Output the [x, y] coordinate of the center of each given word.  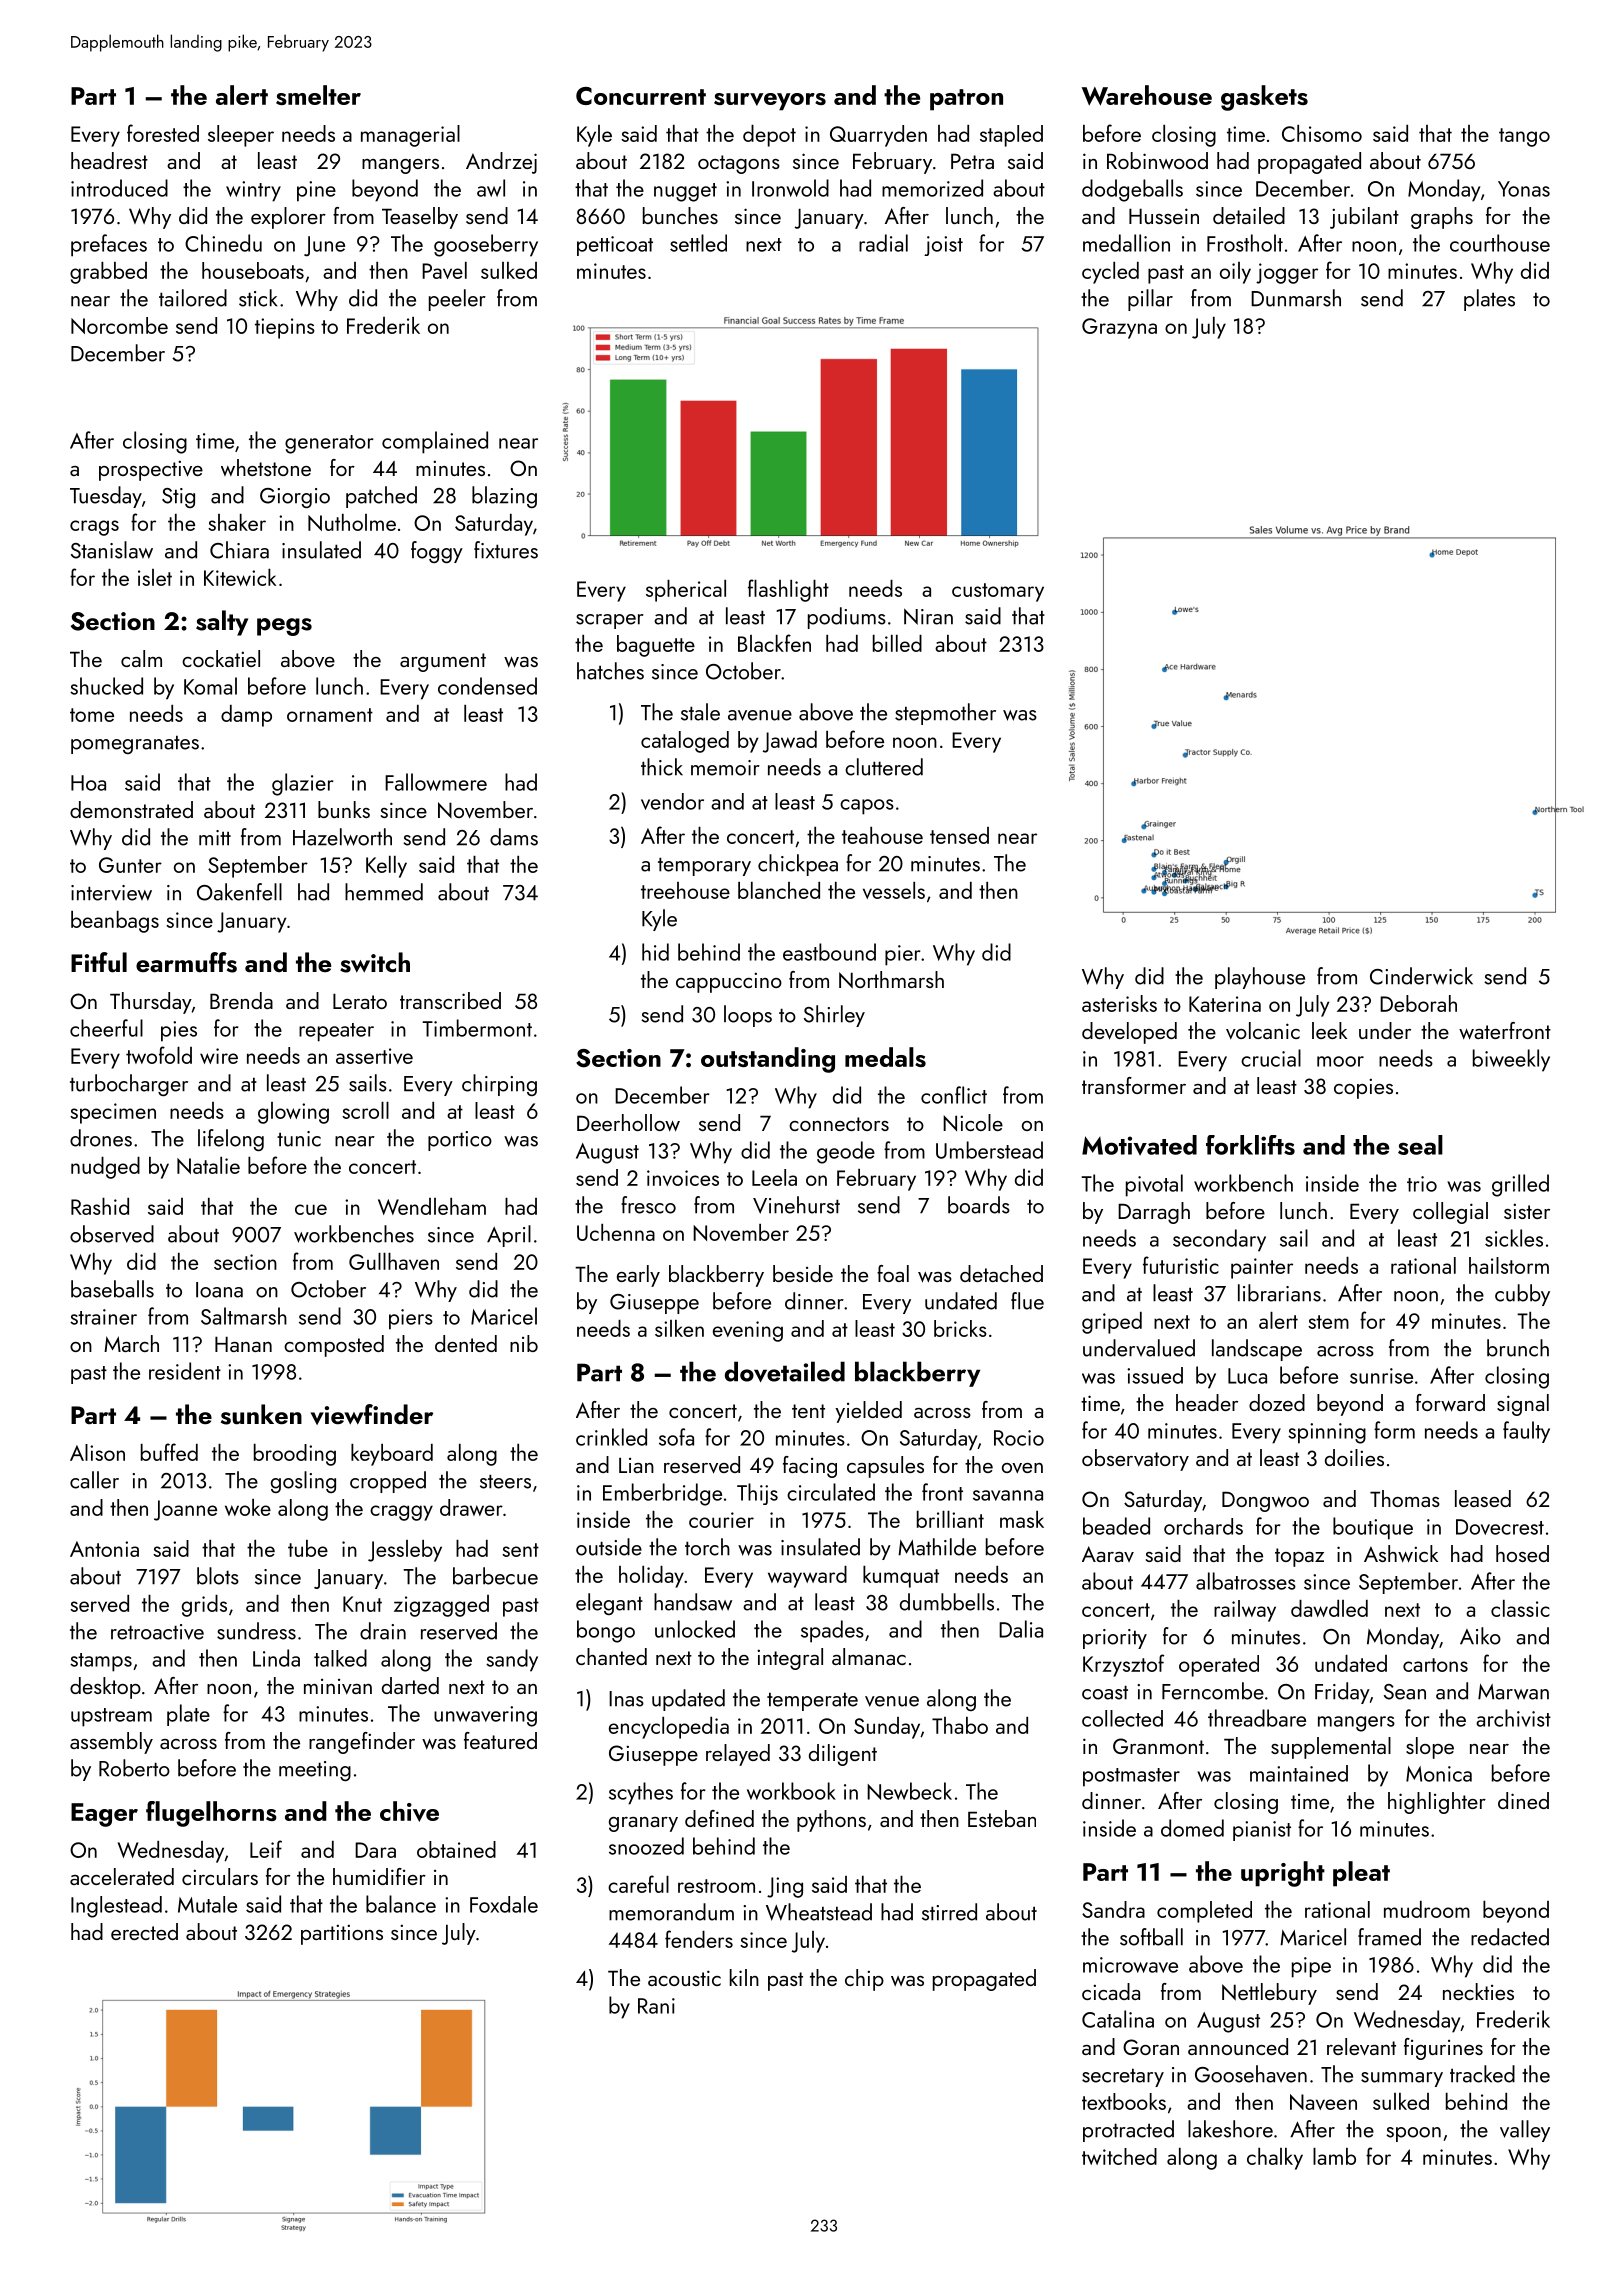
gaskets [1264, 98]
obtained [456, 1849]
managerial [410, 136]
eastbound [829, 952]
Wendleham [432, 1206]
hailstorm [1509, 1265]
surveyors [770, 102]
